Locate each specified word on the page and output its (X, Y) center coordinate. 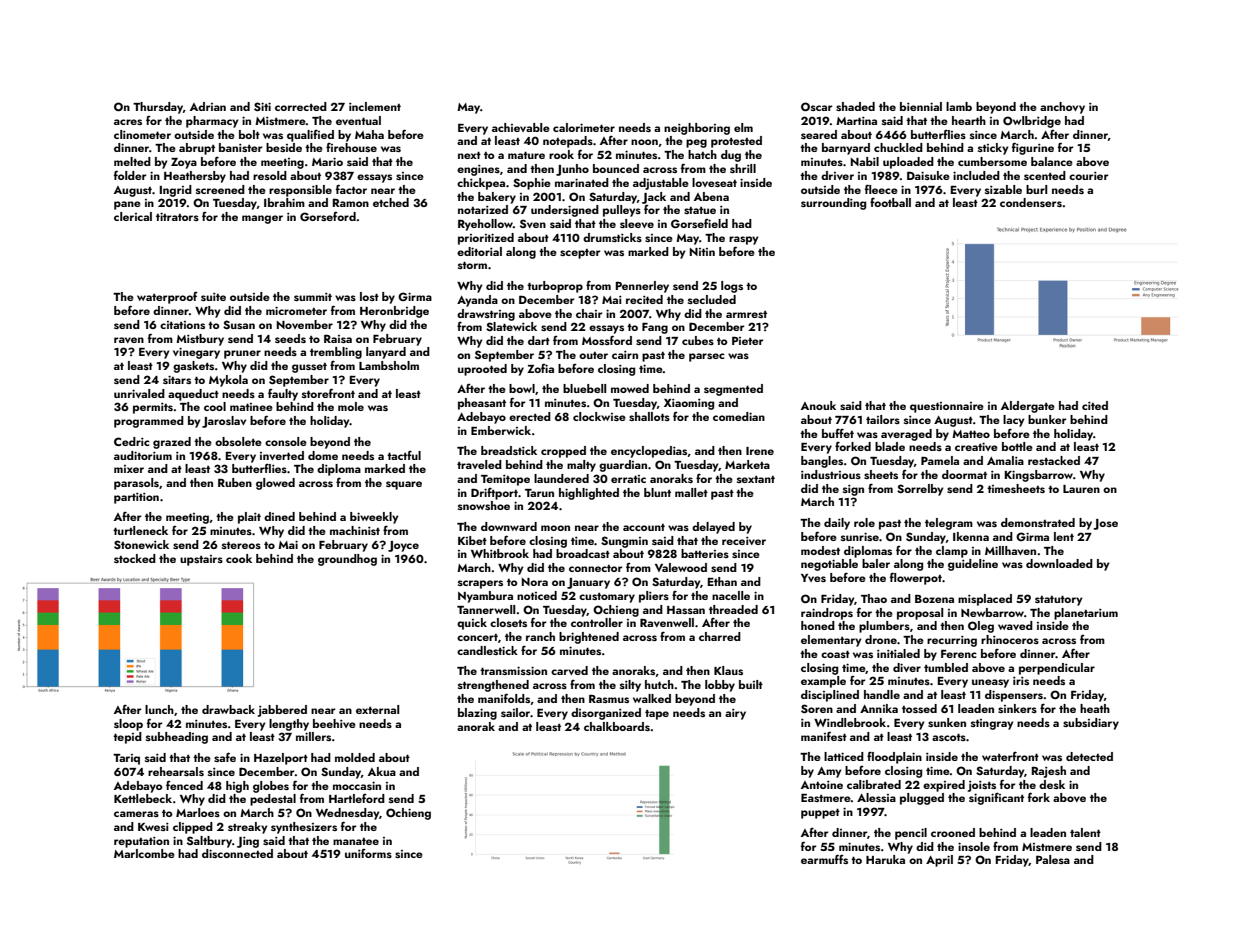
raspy (743, 240)
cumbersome (992, 161)
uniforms (368, 853)
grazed (172, 443)
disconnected (237, 853)
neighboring (697, 129)
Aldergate (1028, 407)
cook (239, 558)
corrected (301, 106)
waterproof (167, 298)
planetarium (1086, 614)
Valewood (681, 567)
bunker (1047, 419)
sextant (756, 479)
